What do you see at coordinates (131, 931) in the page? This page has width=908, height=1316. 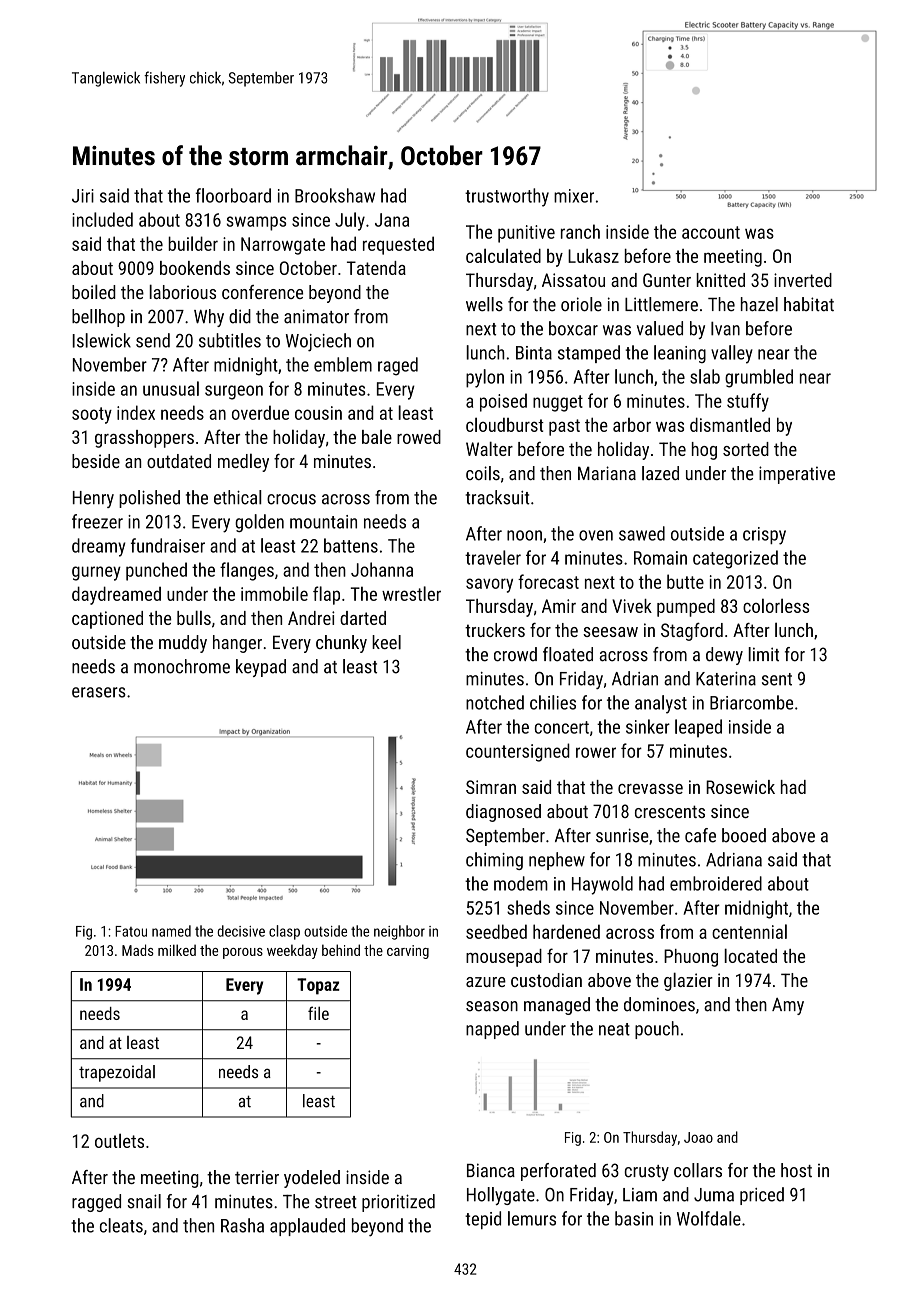 I see `Fatou` at bounding box center [131, 931].
